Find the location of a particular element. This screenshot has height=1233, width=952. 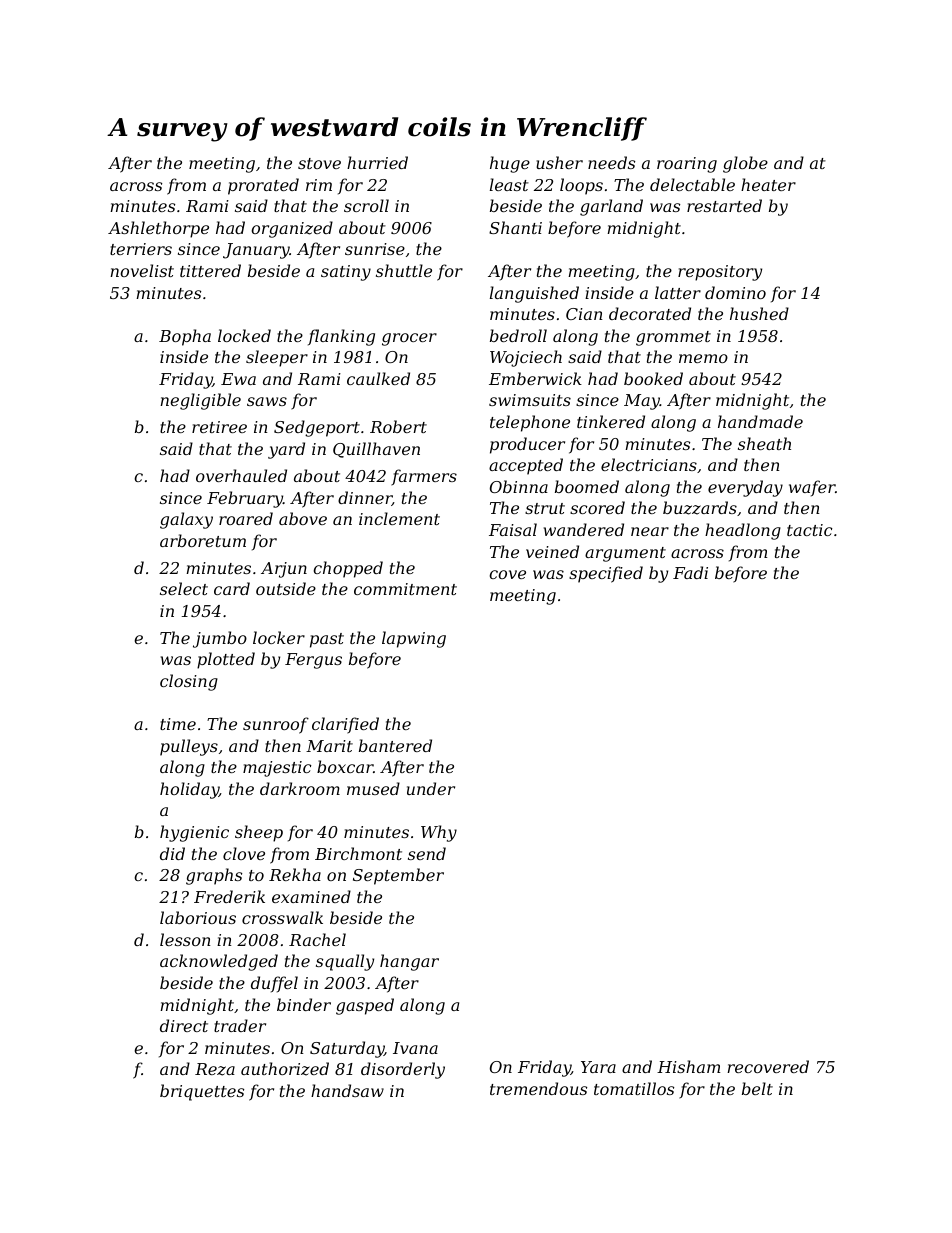

bedroll is located at coordinates (518, 335).
